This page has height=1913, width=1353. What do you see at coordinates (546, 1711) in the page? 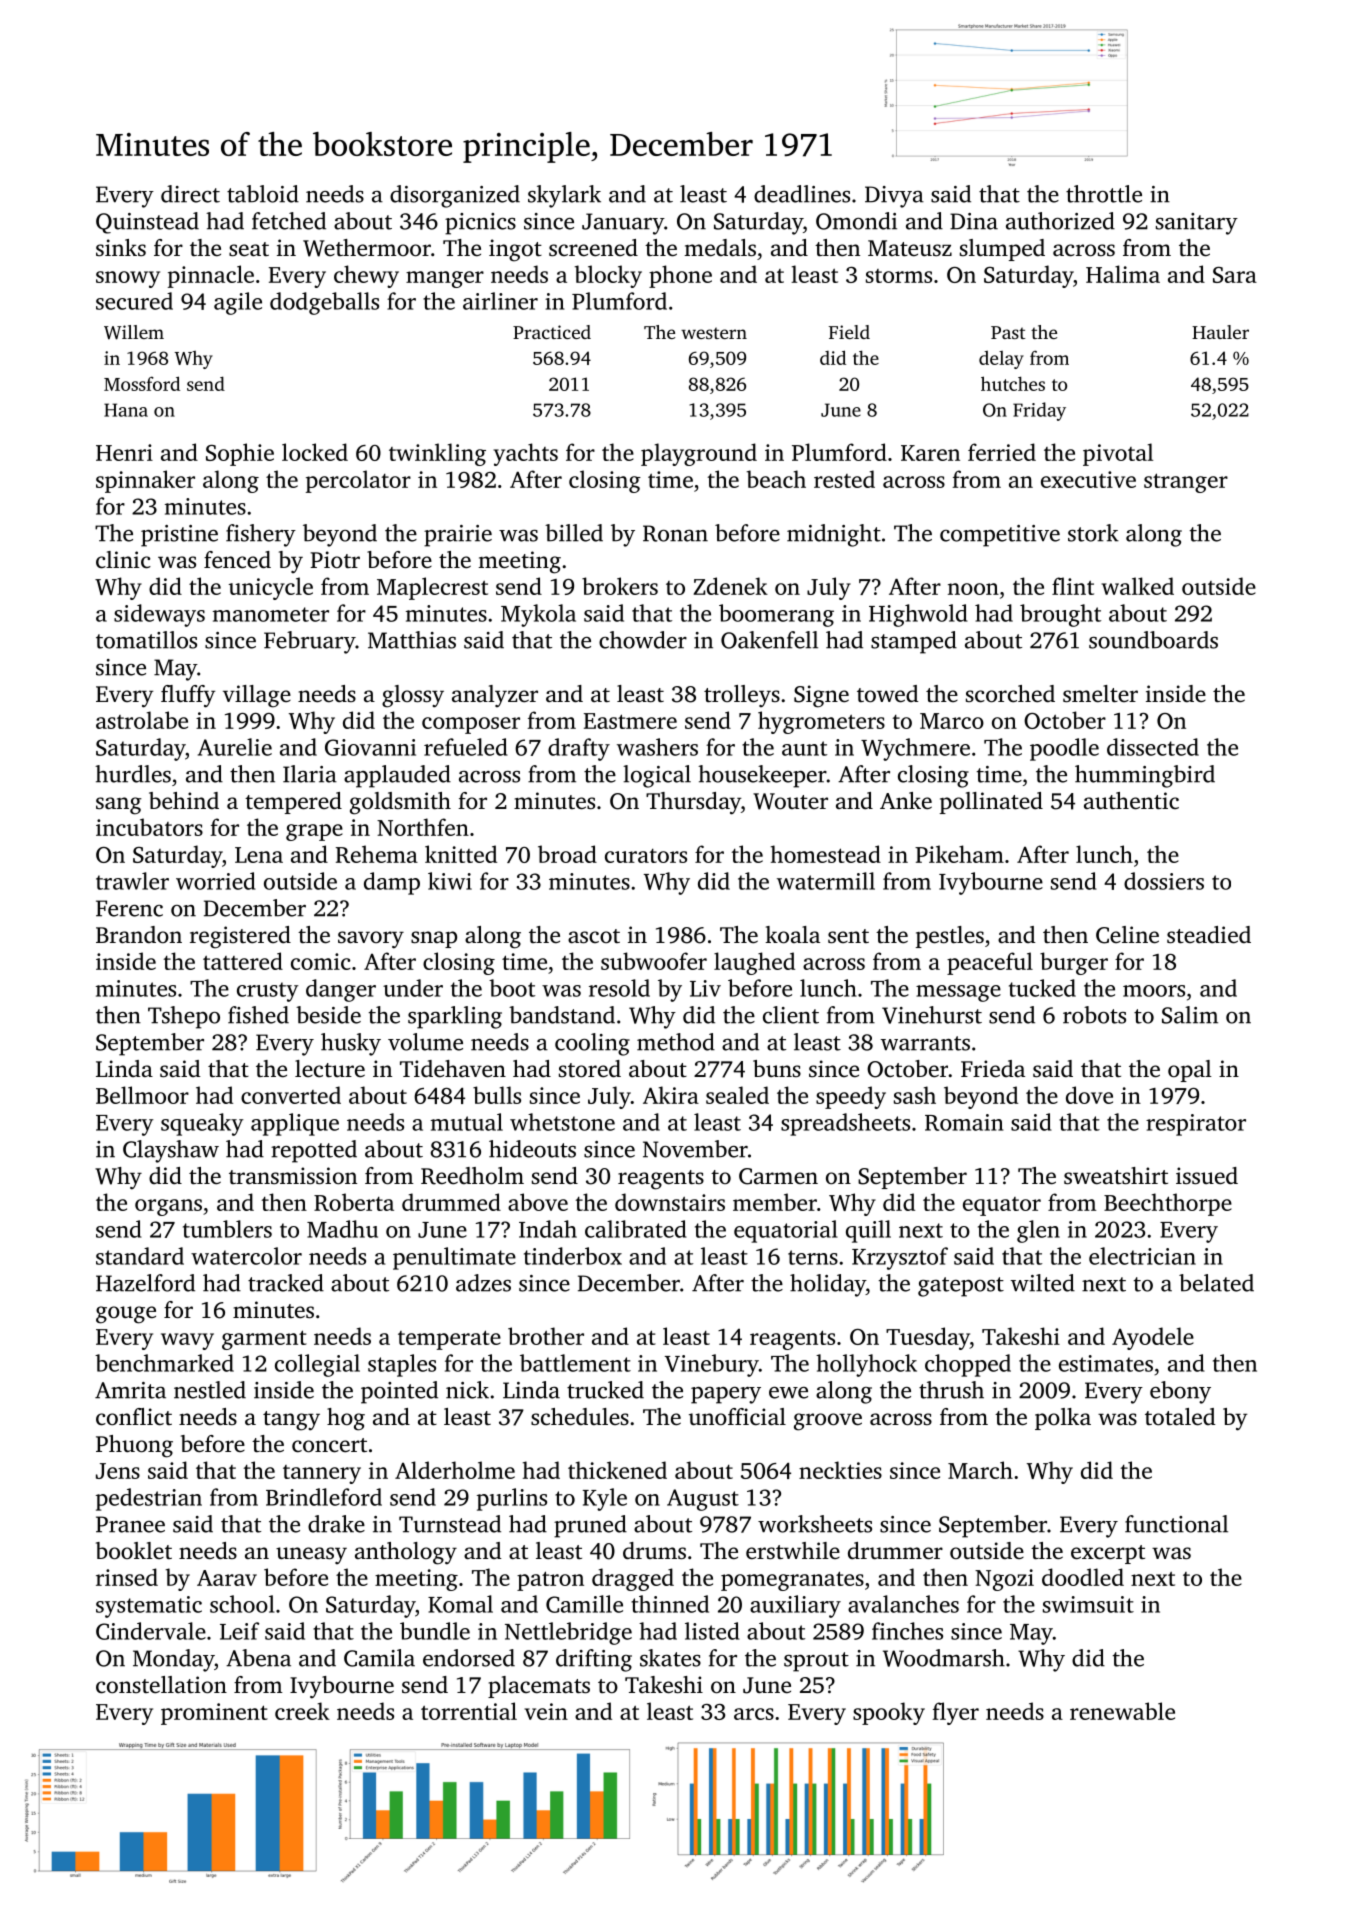
I see `vein` at bounding box center [546, 1711].
